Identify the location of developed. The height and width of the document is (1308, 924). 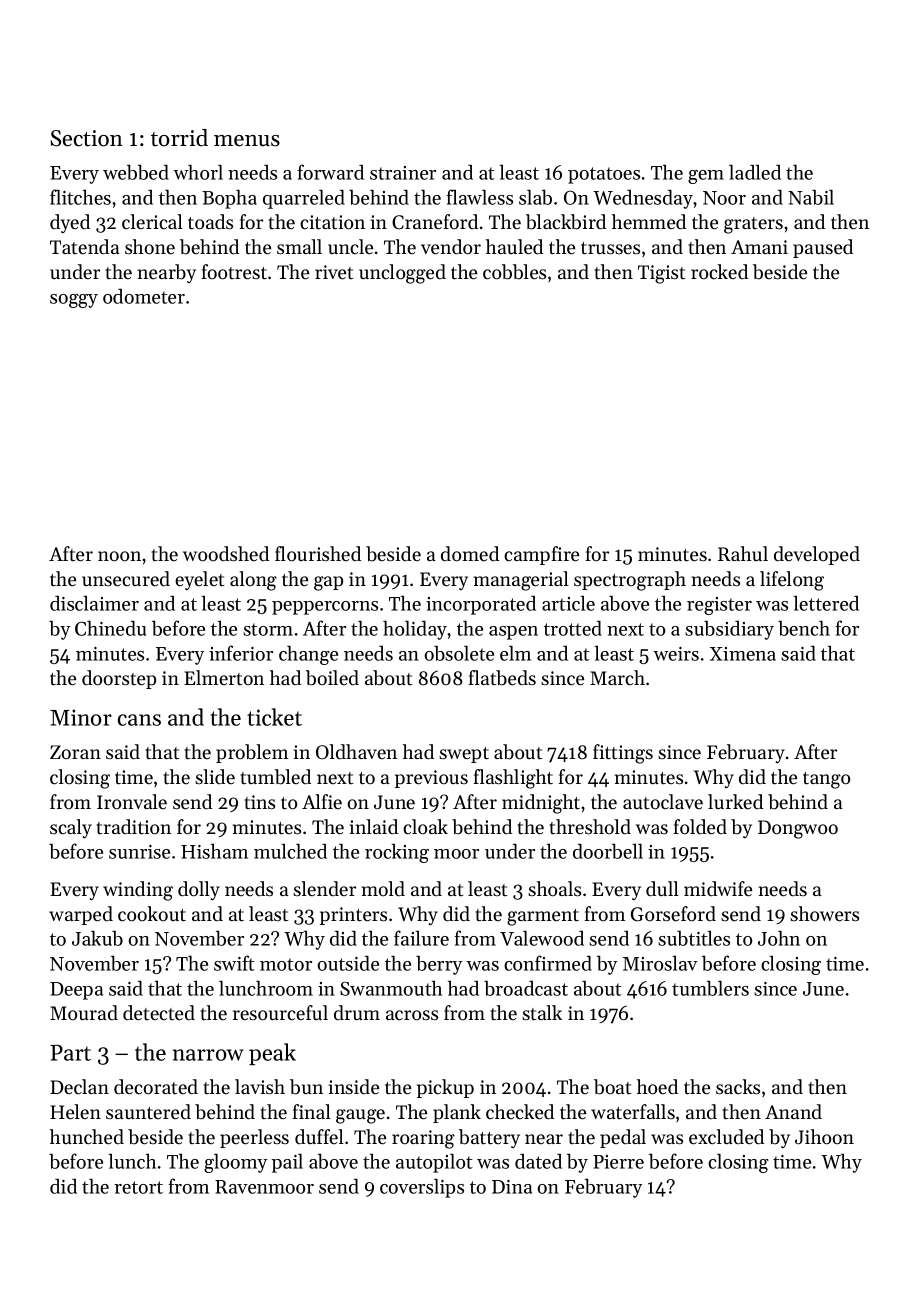
(817, 555).
